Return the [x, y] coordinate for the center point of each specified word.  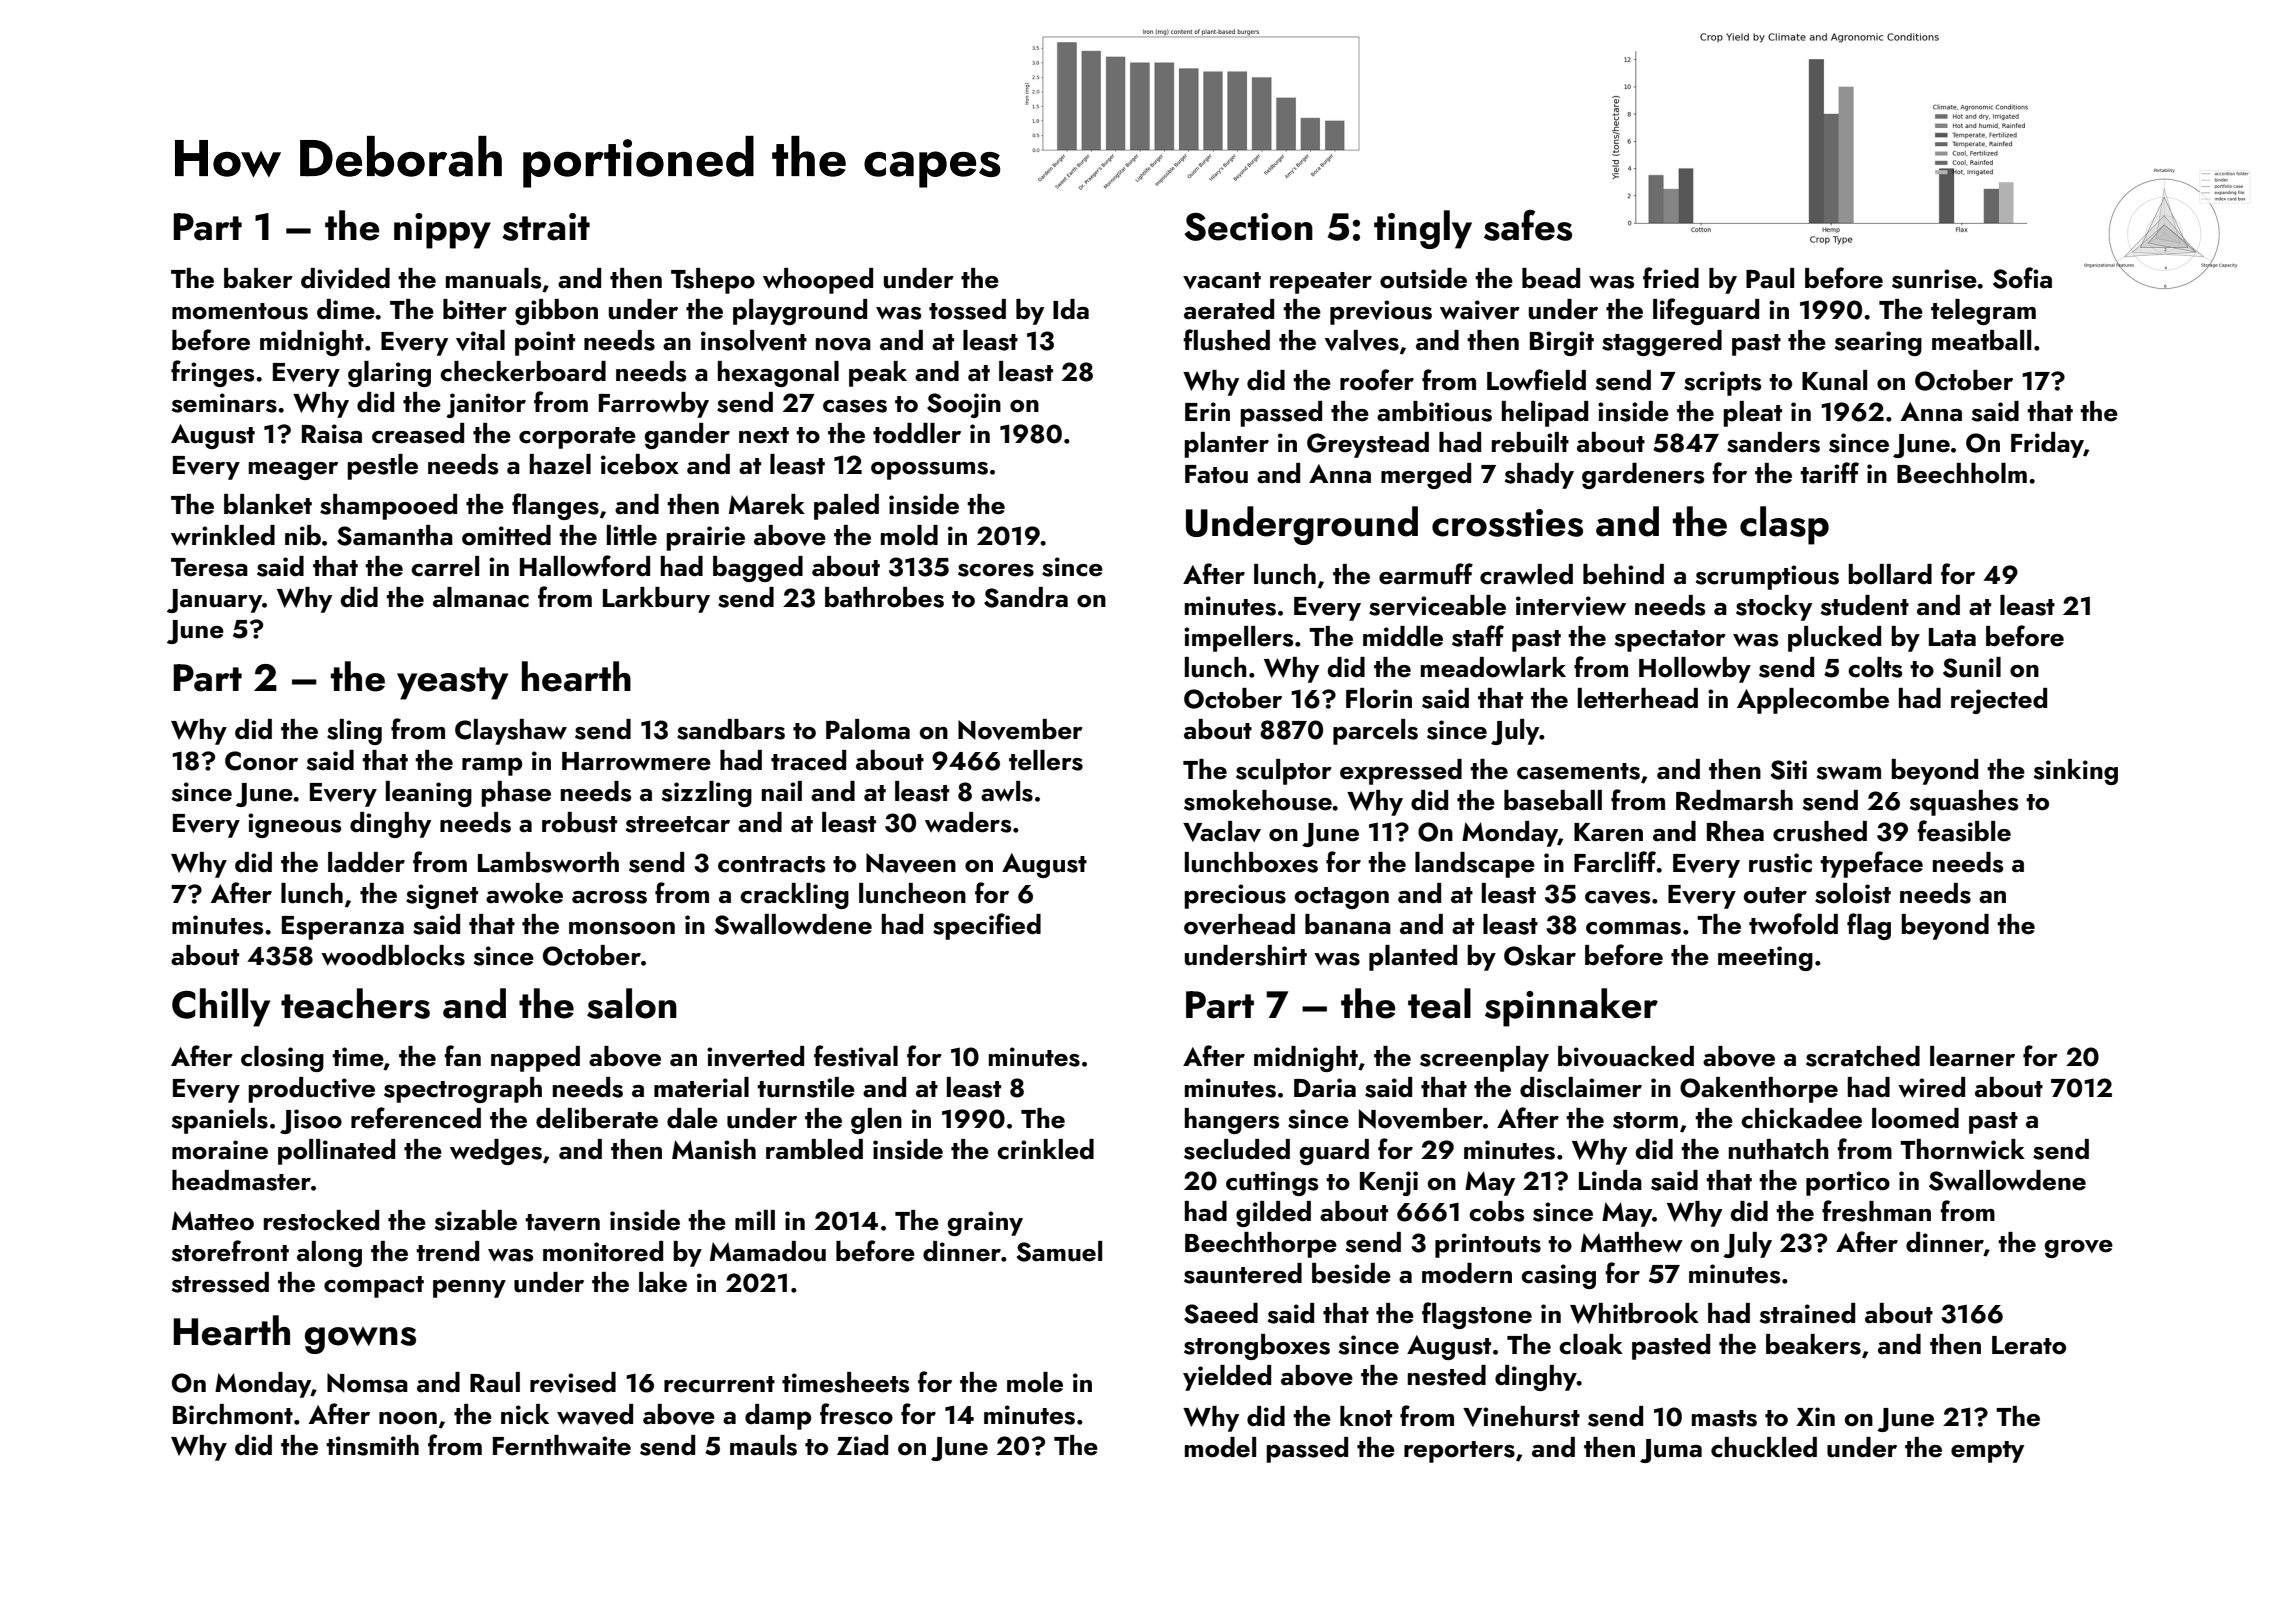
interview [1571, 606]
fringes [212, 373]
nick [525, 1414]
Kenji [1389, 1183]
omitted [506, 535]
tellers [1046, 760]
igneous [294, 825]
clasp [1784, 525]
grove [2079, 1249]
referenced [416, 1118]
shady [1539, 476]
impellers [1238, 639]
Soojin [964, 405]
